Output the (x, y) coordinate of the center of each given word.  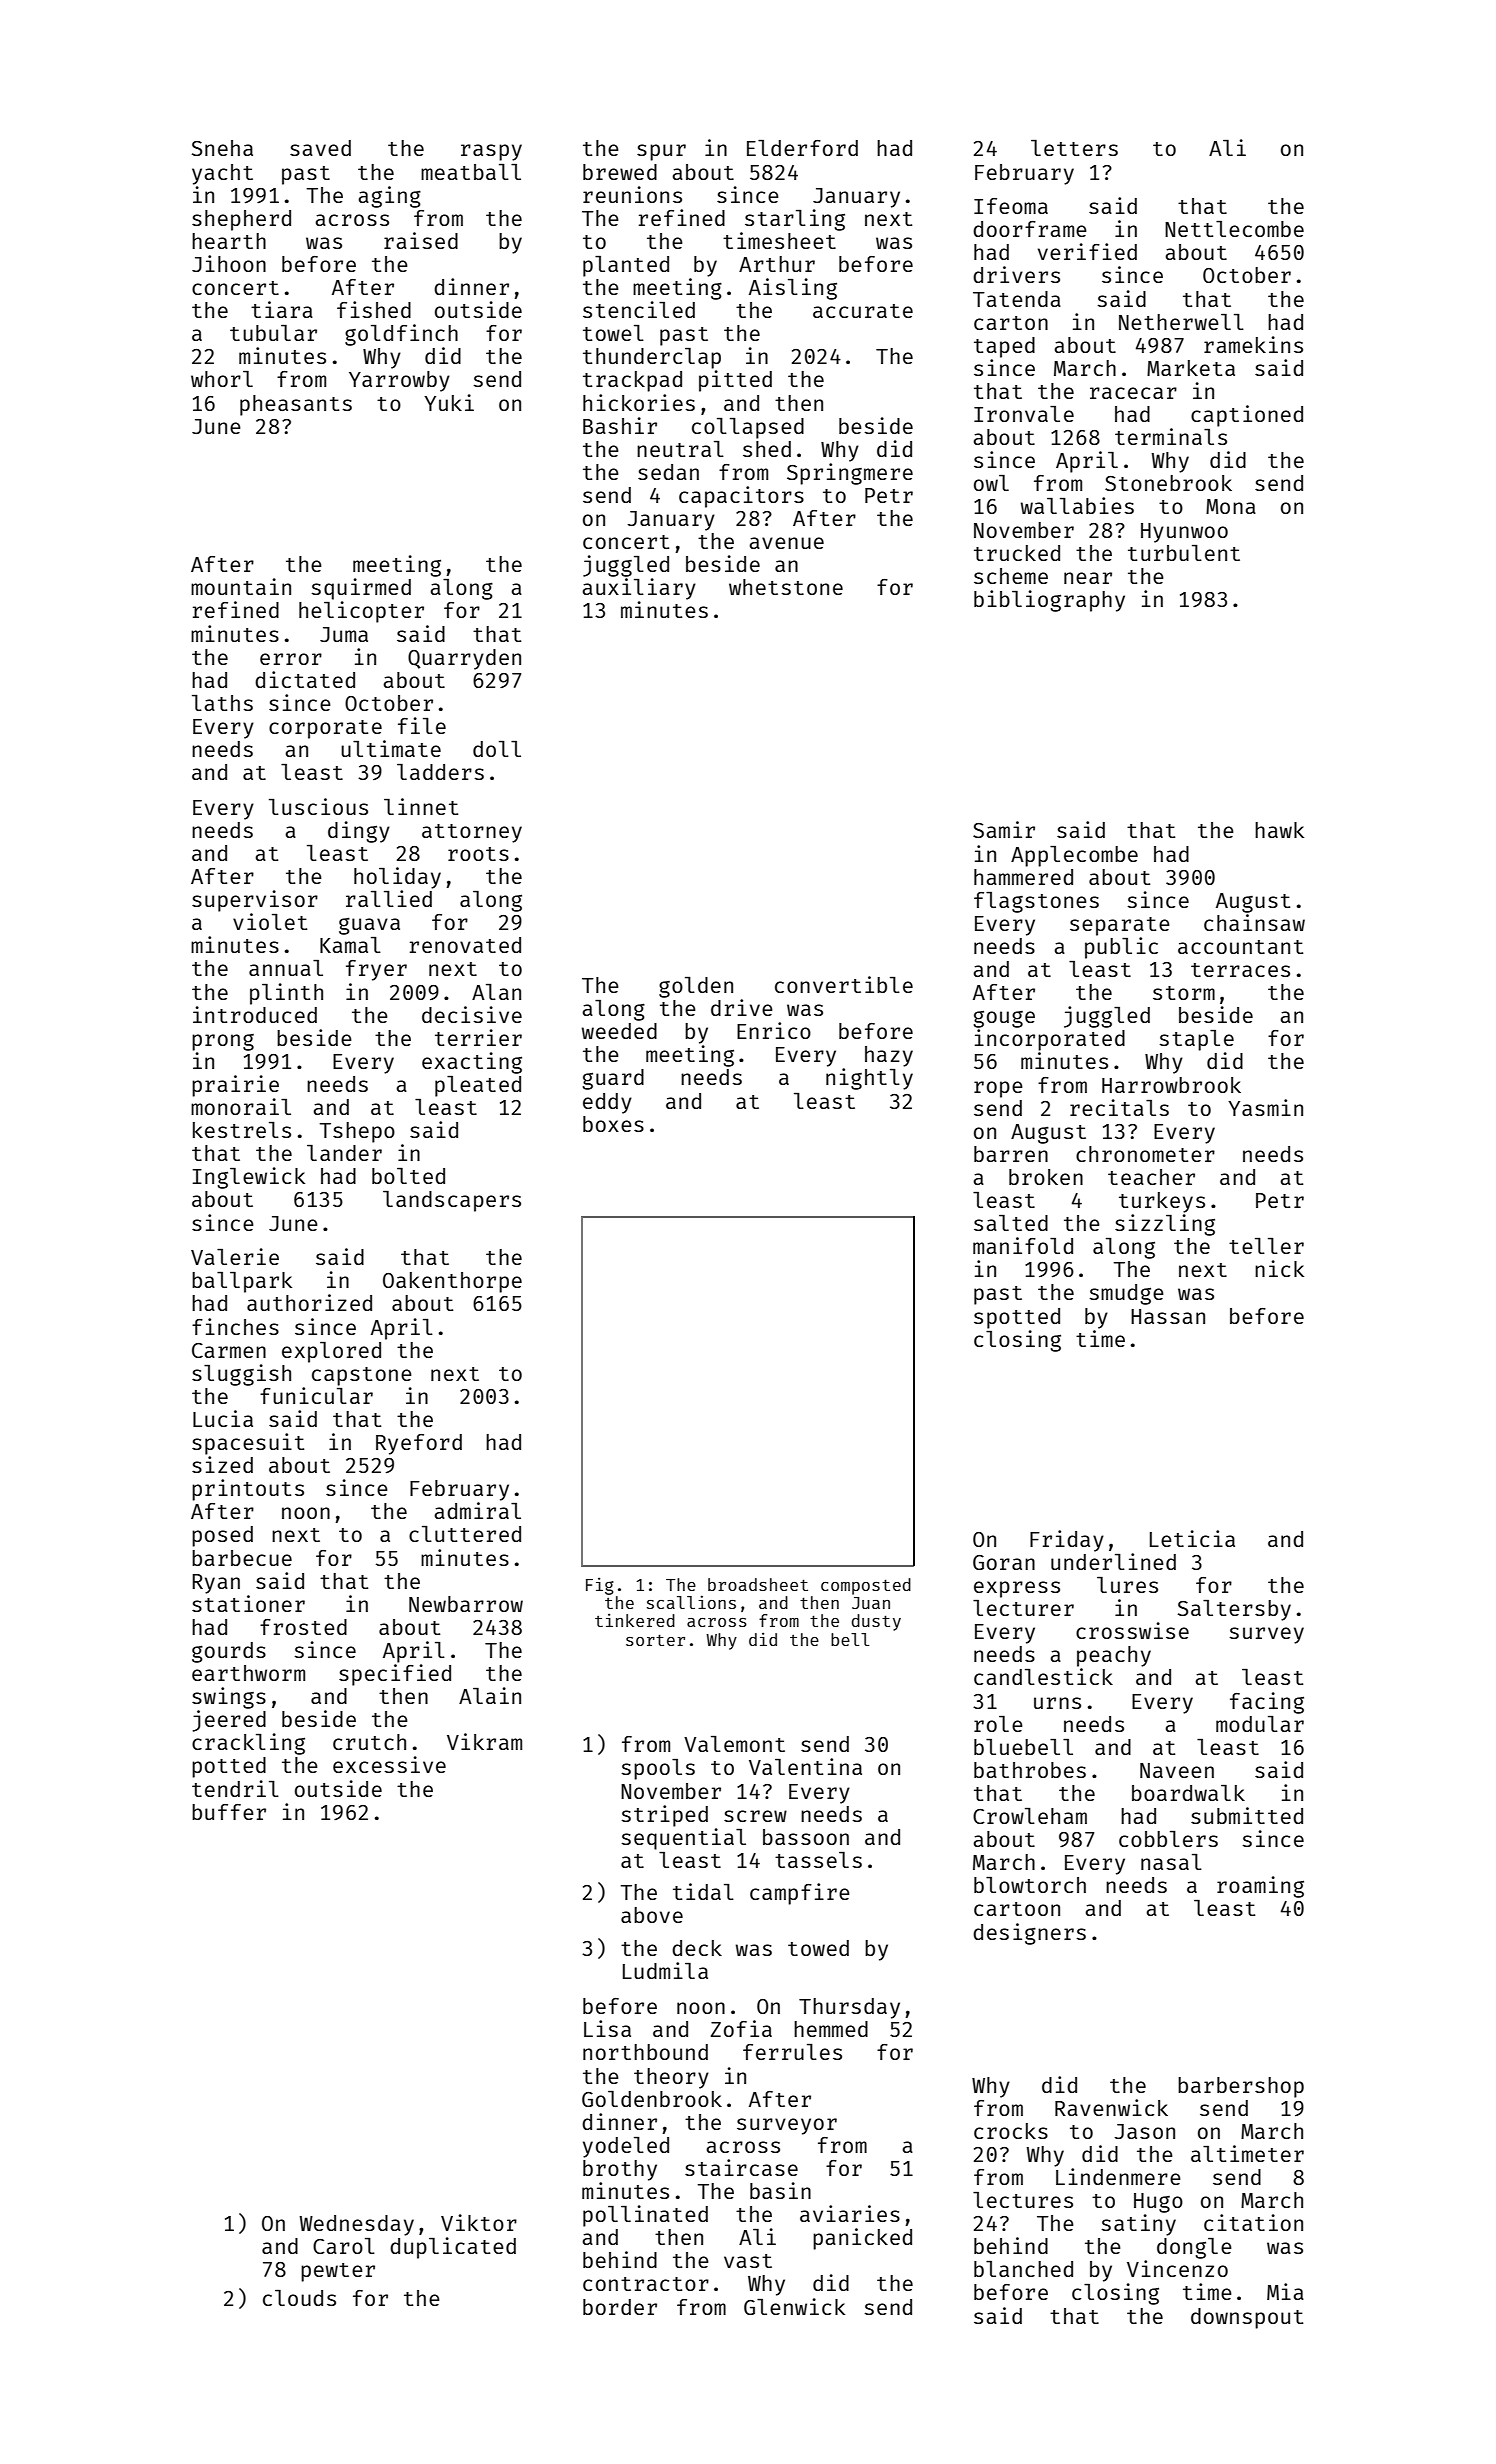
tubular (273, 333)
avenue (786, 543)
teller (1266, 1246)
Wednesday (356, 2225)
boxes (613, 1124)
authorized (309, 1302)
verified (1087, 251)
